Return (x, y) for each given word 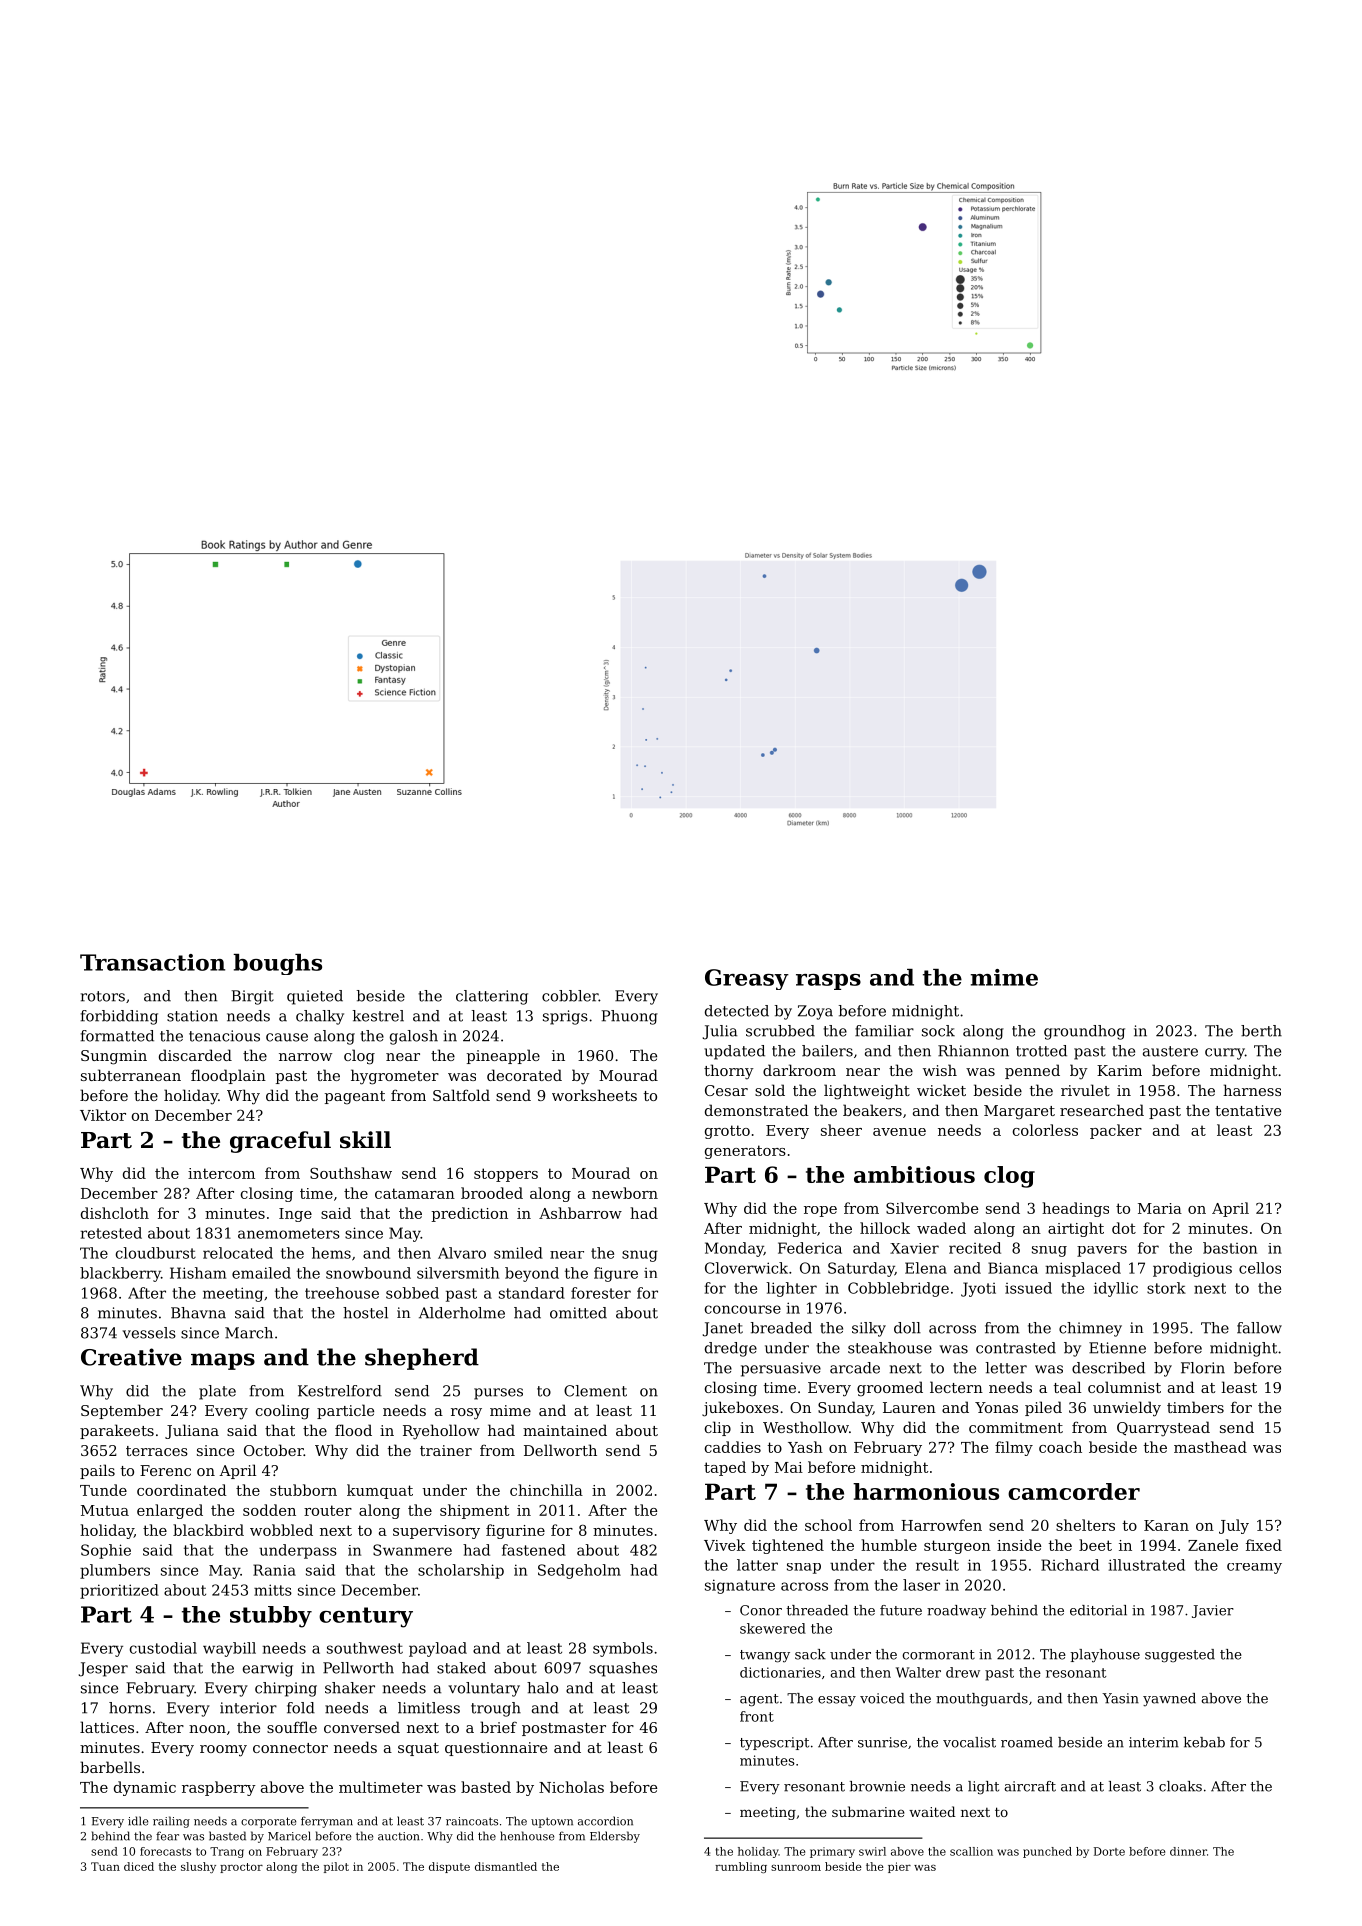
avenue (899, 1132)
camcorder (1074, 1491)
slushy (198, 1867)
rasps (828, 982)
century (366, 1617)
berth (1261, 1031)
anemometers (289, 1233)
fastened (534, 1550)
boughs (277, 964)
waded (941, 1228)
